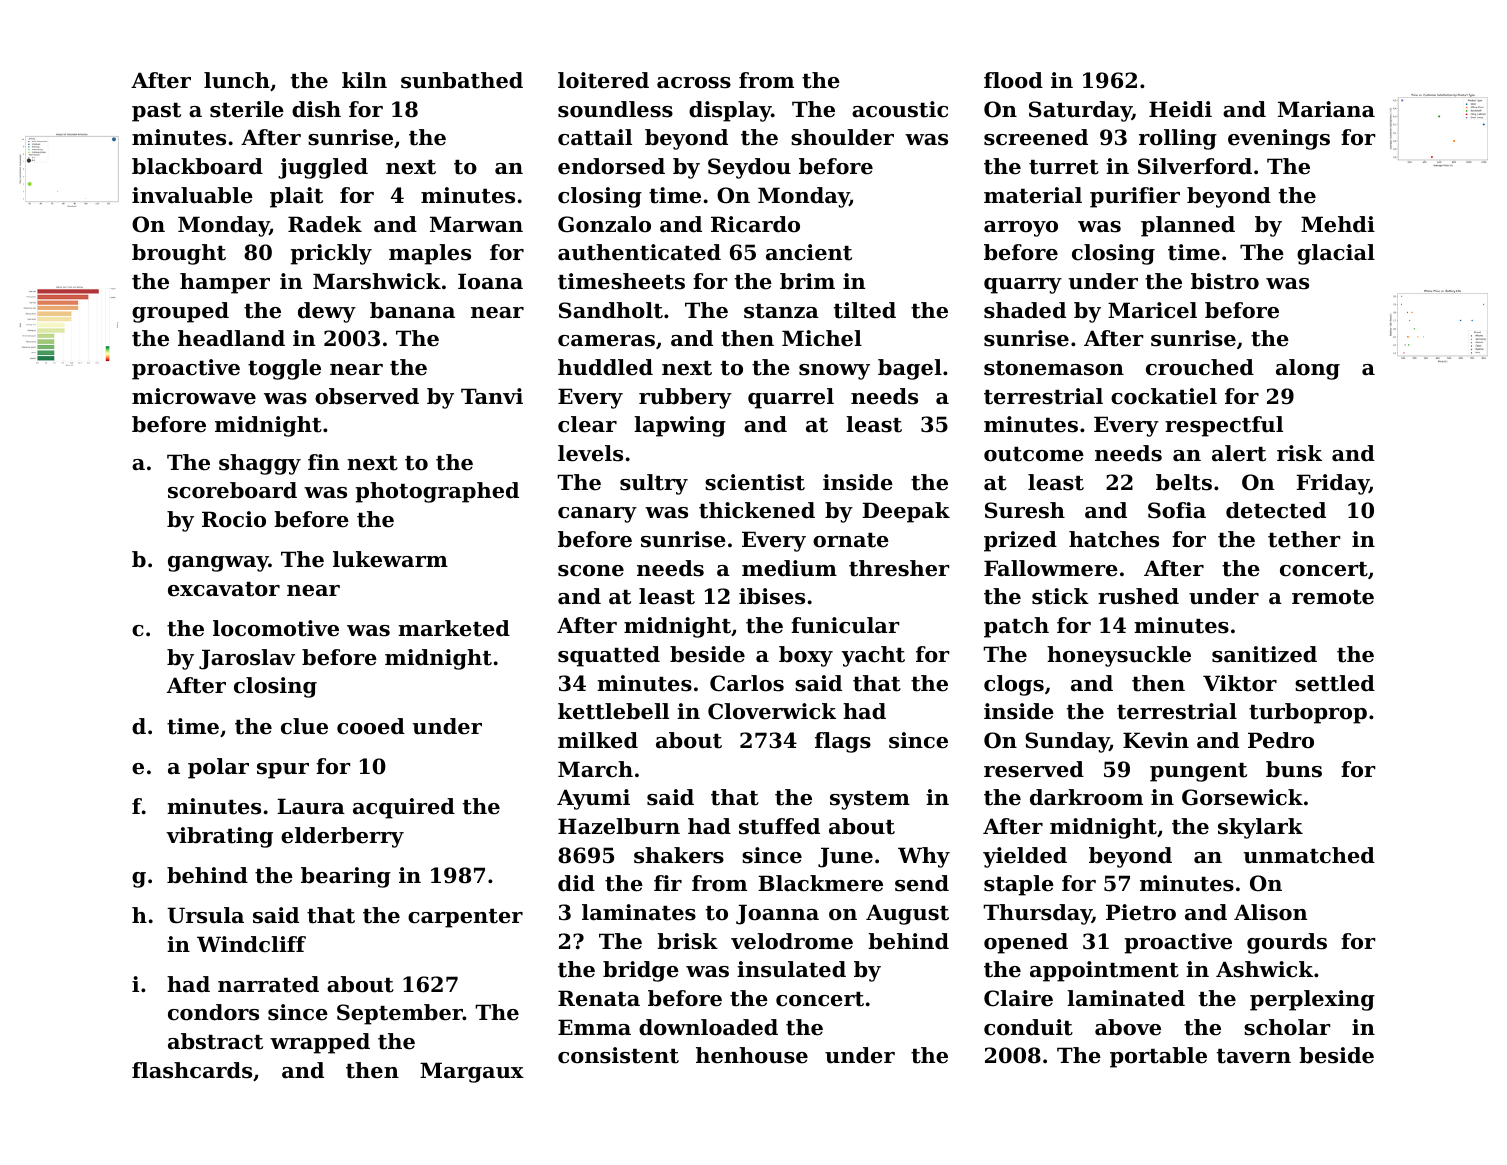 Image resolution: width=1507 pixels, height=1165 pixels. I want to click on huddled, so click(605, 367).
